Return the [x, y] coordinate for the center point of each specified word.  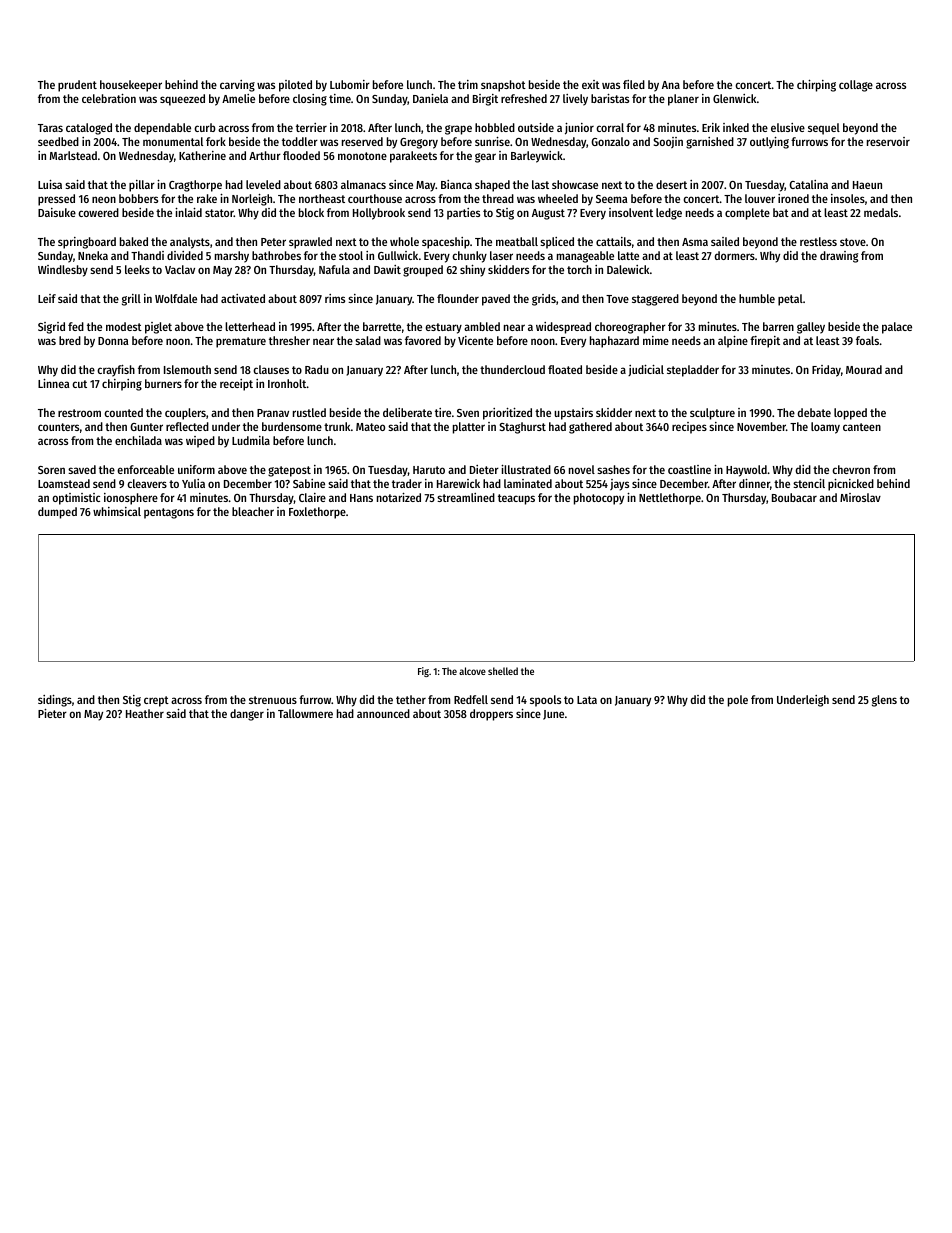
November [761, 426]
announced [383, 713]
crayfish [116, 371]
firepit [765, 342]
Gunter [146, 427]
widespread [563, 328]
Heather [145, 713]
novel [582, 469]
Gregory [419, 143]
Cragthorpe [195, 186]
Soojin [668, 142]
